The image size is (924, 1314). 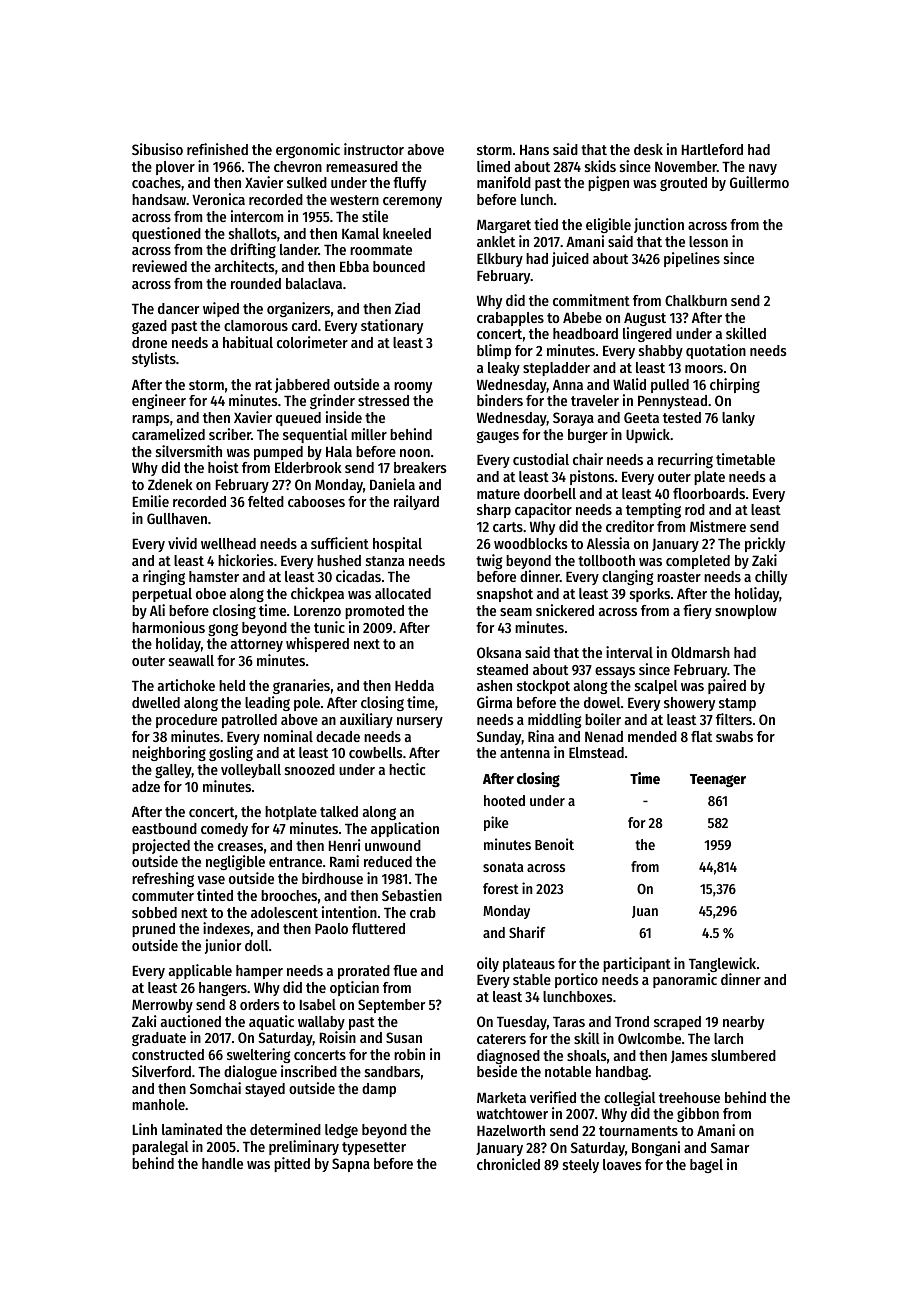 What do you see at coordinates (164, 577) in the page?
I see `ringing` at bounding box center [164, 577].
